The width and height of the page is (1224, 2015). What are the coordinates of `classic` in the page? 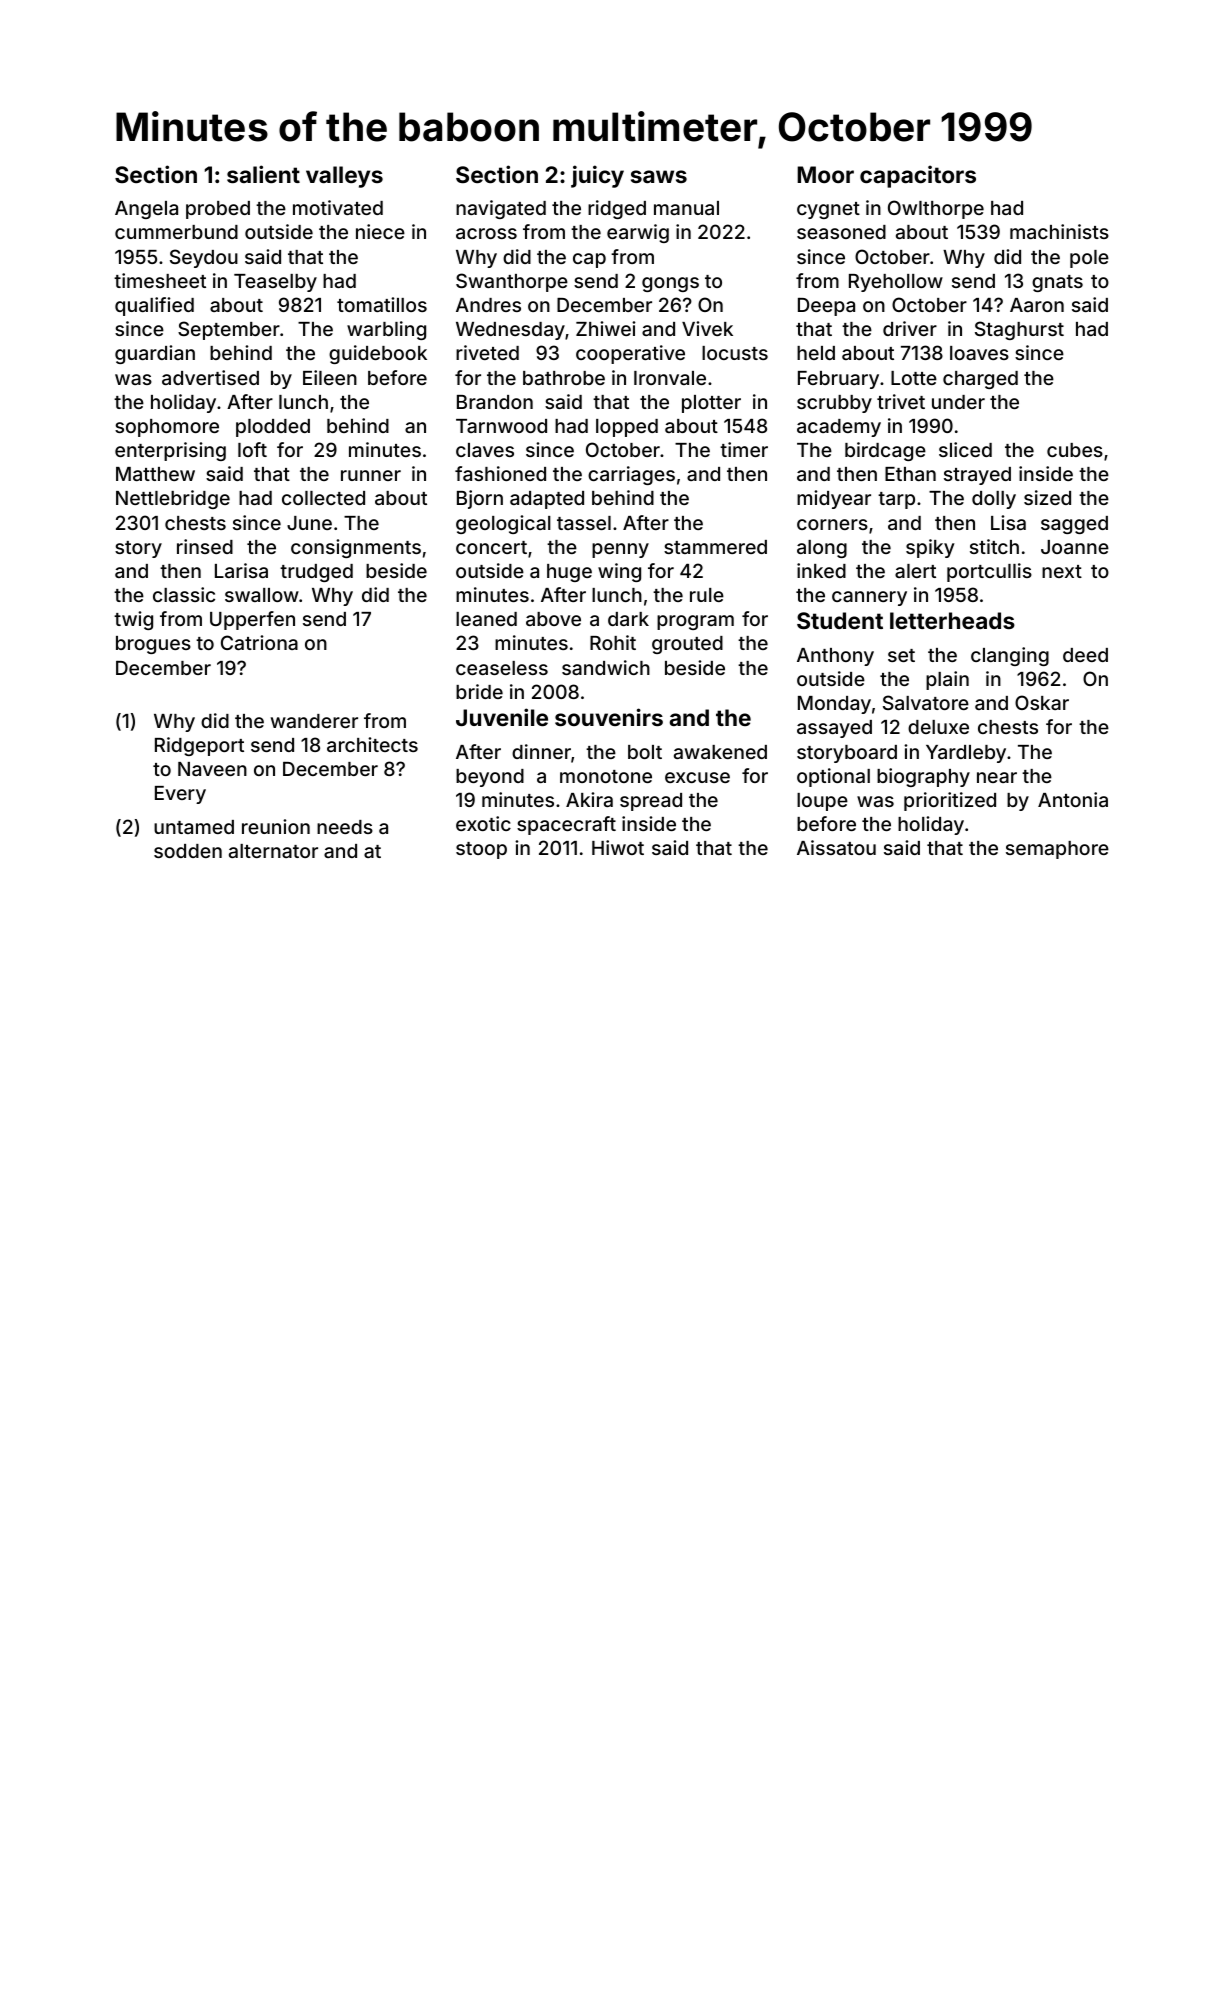 It's located at (184, 594).
